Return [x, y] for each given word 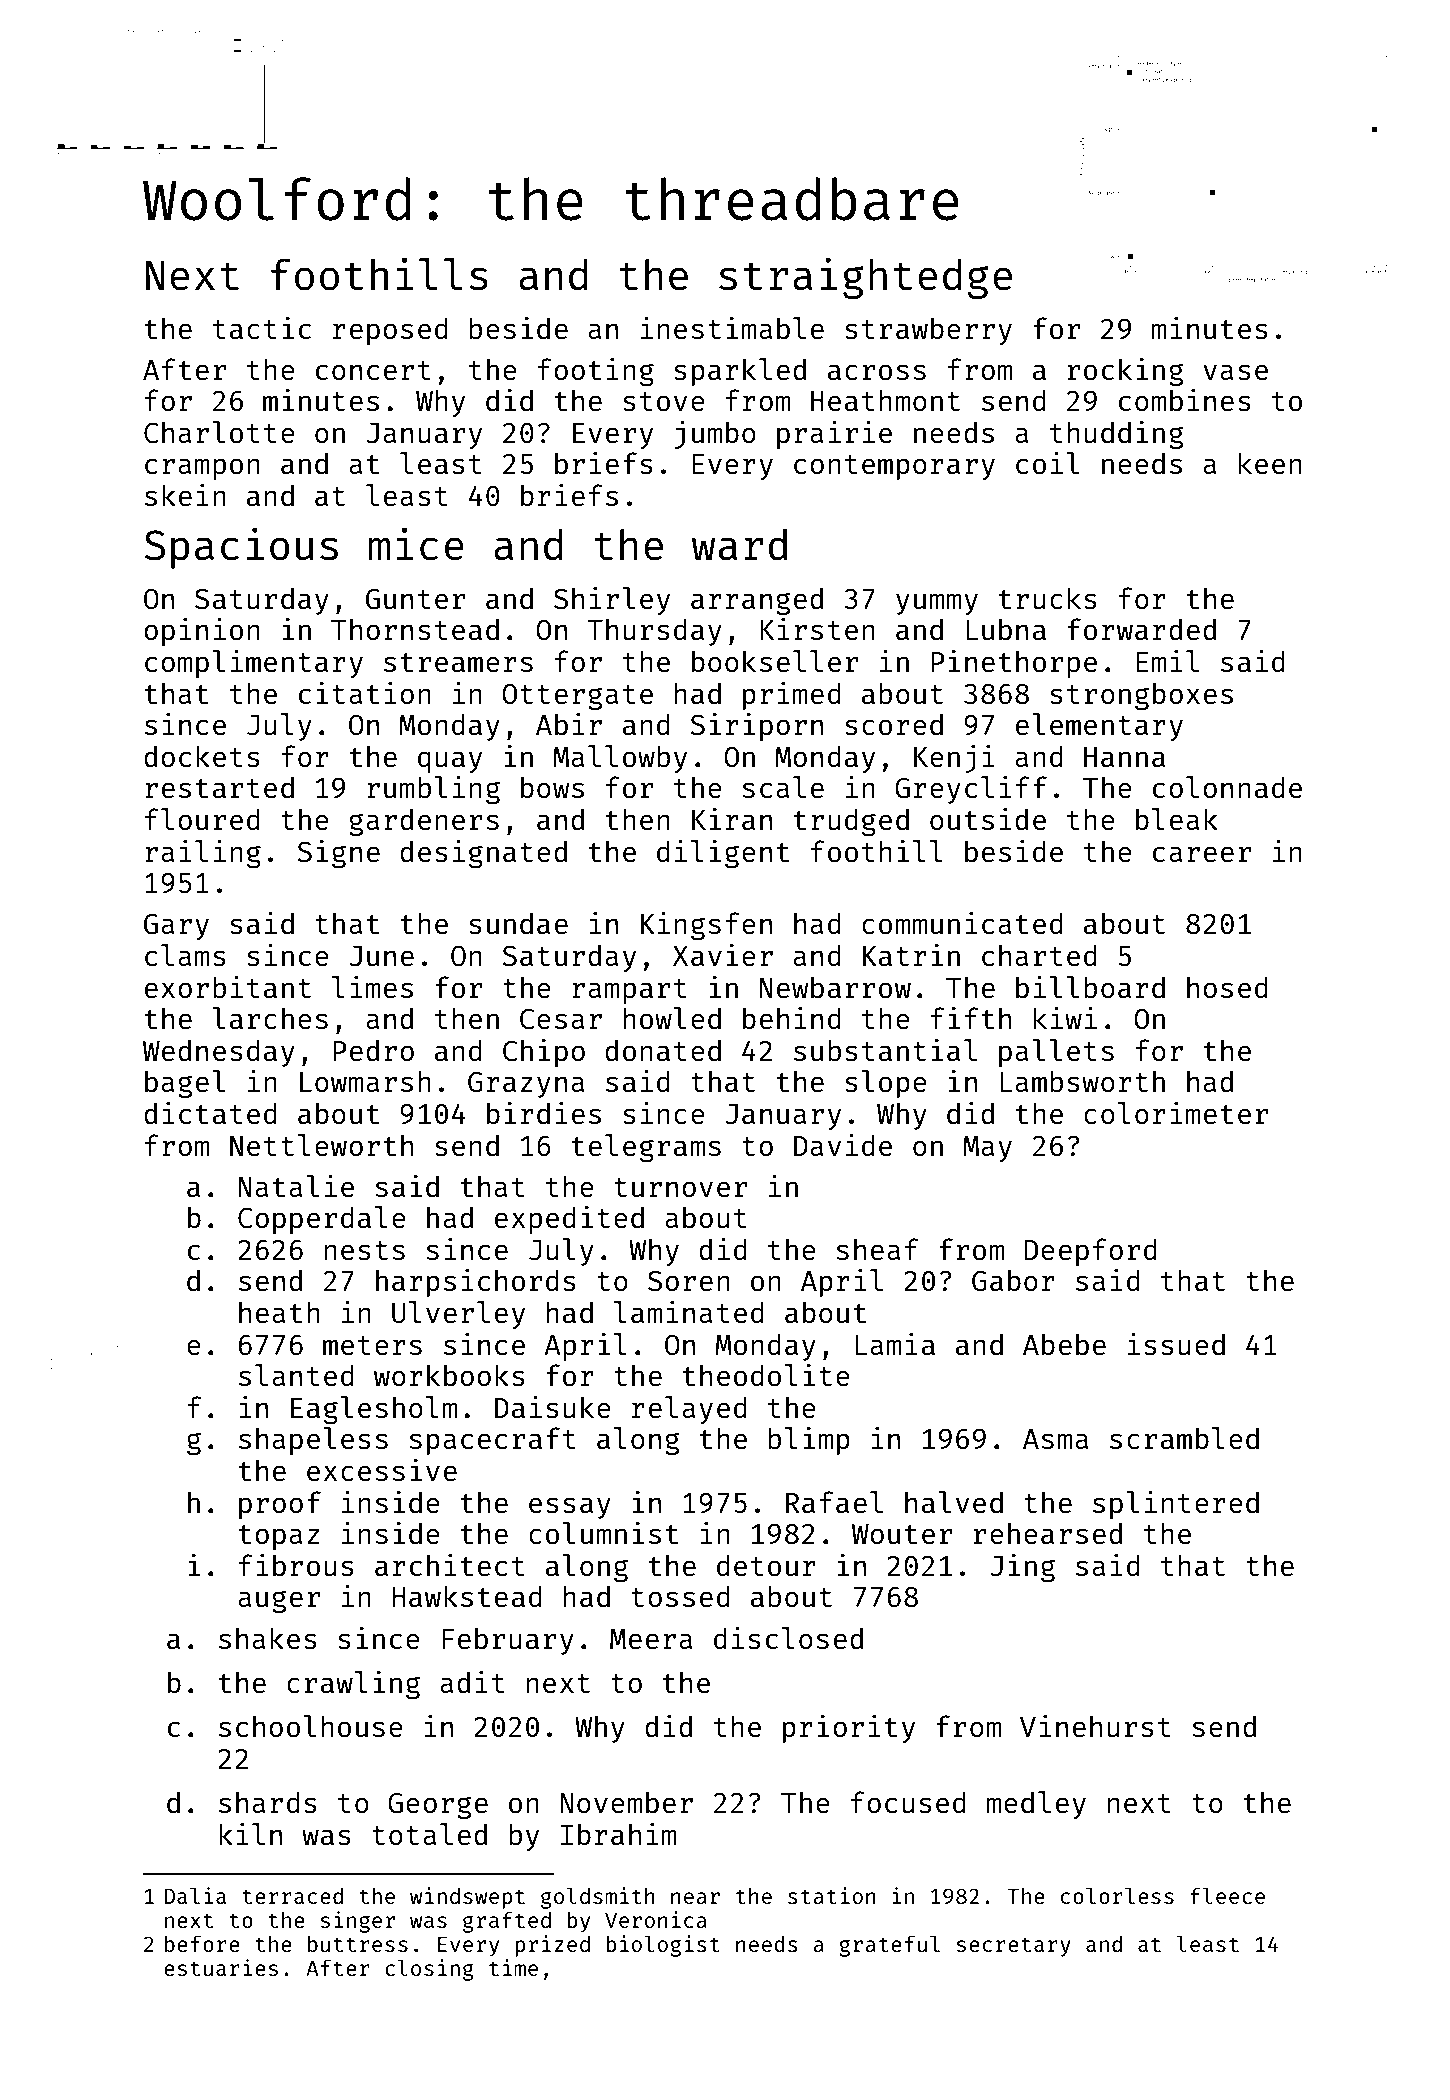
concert [373, 370]
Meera [651, 1639]
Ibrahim [619, 1834]
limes [372, 987]
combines [1185, 400]
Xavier [723, 955]
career [1202, 854]
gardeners [424, 822]
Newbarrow [835, 987]
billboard [1090, 987]
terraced [292, 1896]
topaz [279, 1537]
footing [596, 372]
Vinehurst [1095, 1726]
